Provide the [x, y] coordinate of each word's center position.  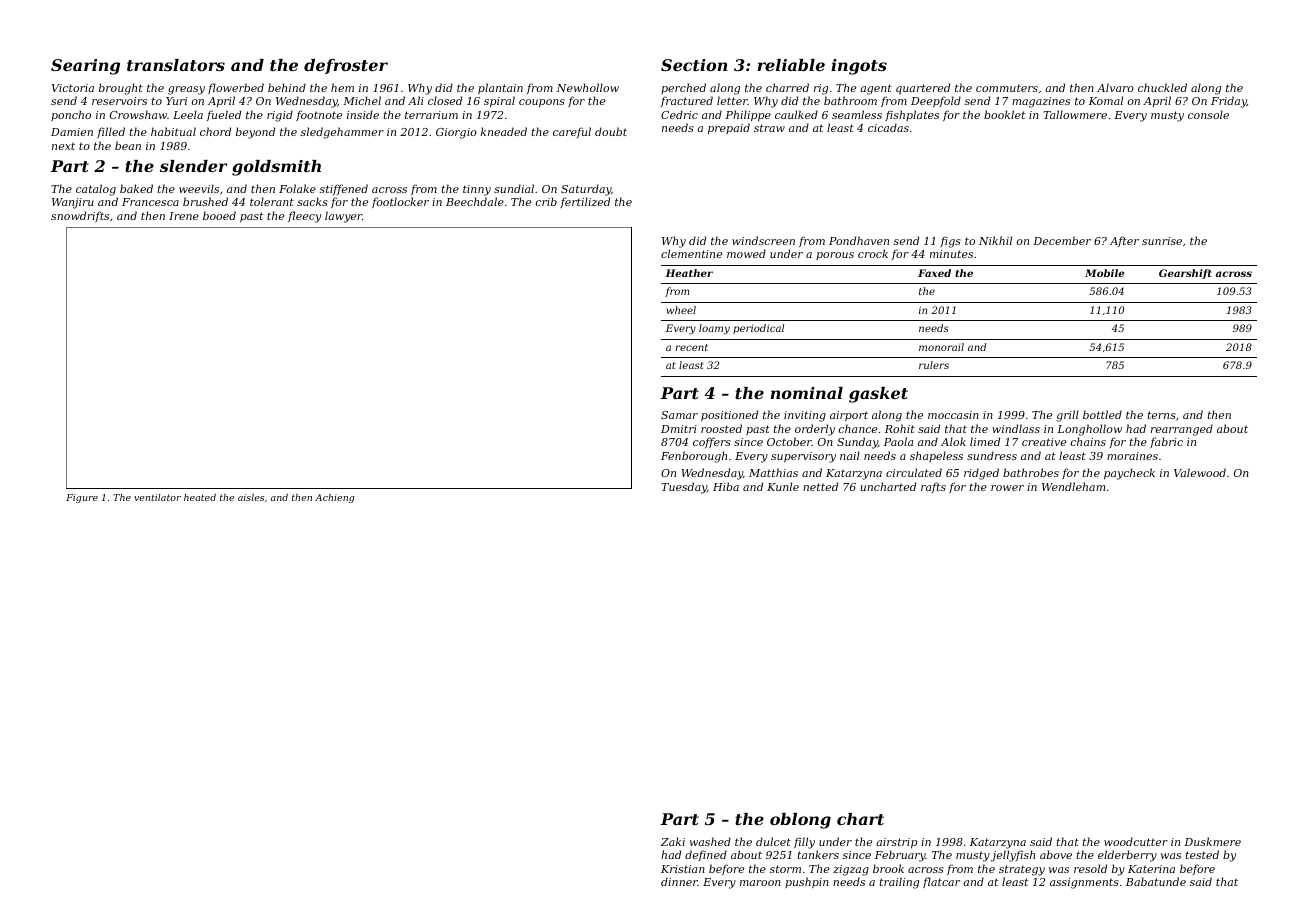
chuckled [1162, 87]
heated [200, 497]
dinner [679, 881]
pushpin [807, 882]
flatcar [941, 882]
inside [363, 114]
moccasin [953, 415]
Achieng [335, 498]
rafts [933, 487]
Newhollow [588, 87]
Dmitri [679, 429]
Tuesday [684, 488]
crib [546, 201]
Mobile [1104, 273]
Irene [184, 216]
